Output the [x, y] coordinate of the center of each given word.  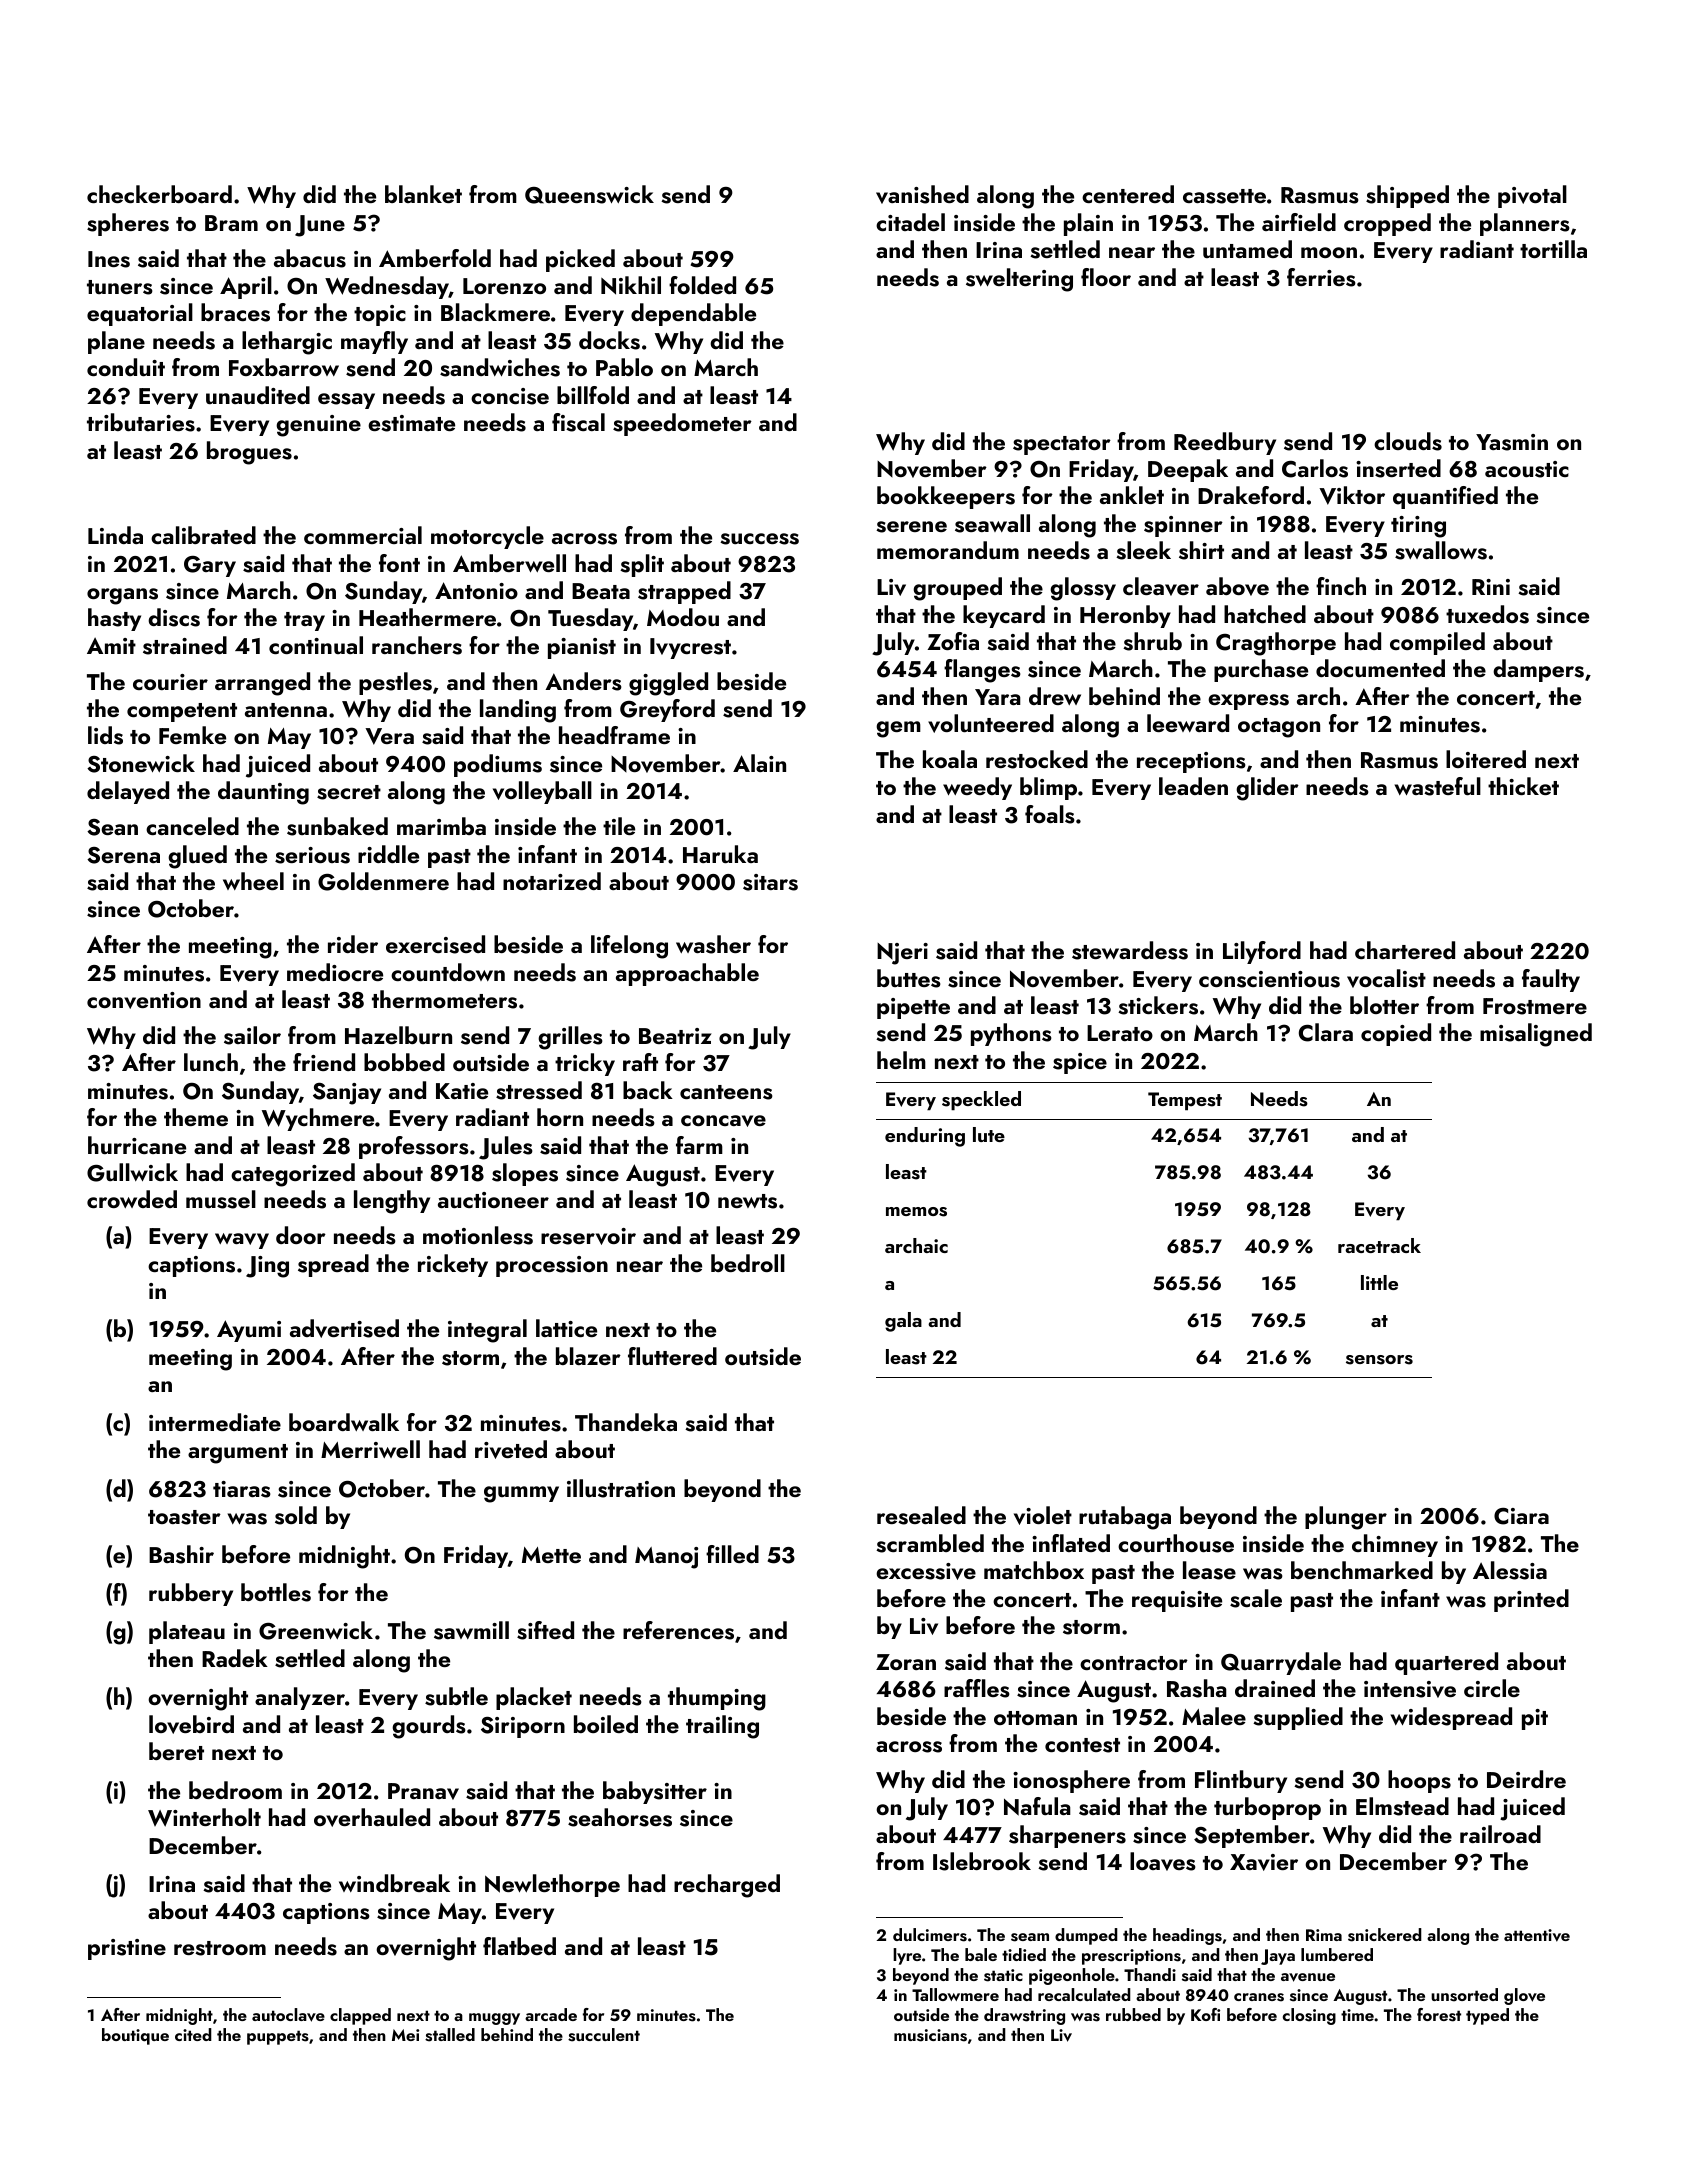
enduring [925, 1137]
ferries [1321, 277]
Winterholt [204, 1817]
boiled [606, 1724]
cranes [1259, 1997]
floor [1106, 277]
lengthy [392, 1202]
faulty [1551, 980]
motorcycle [487, 537]
